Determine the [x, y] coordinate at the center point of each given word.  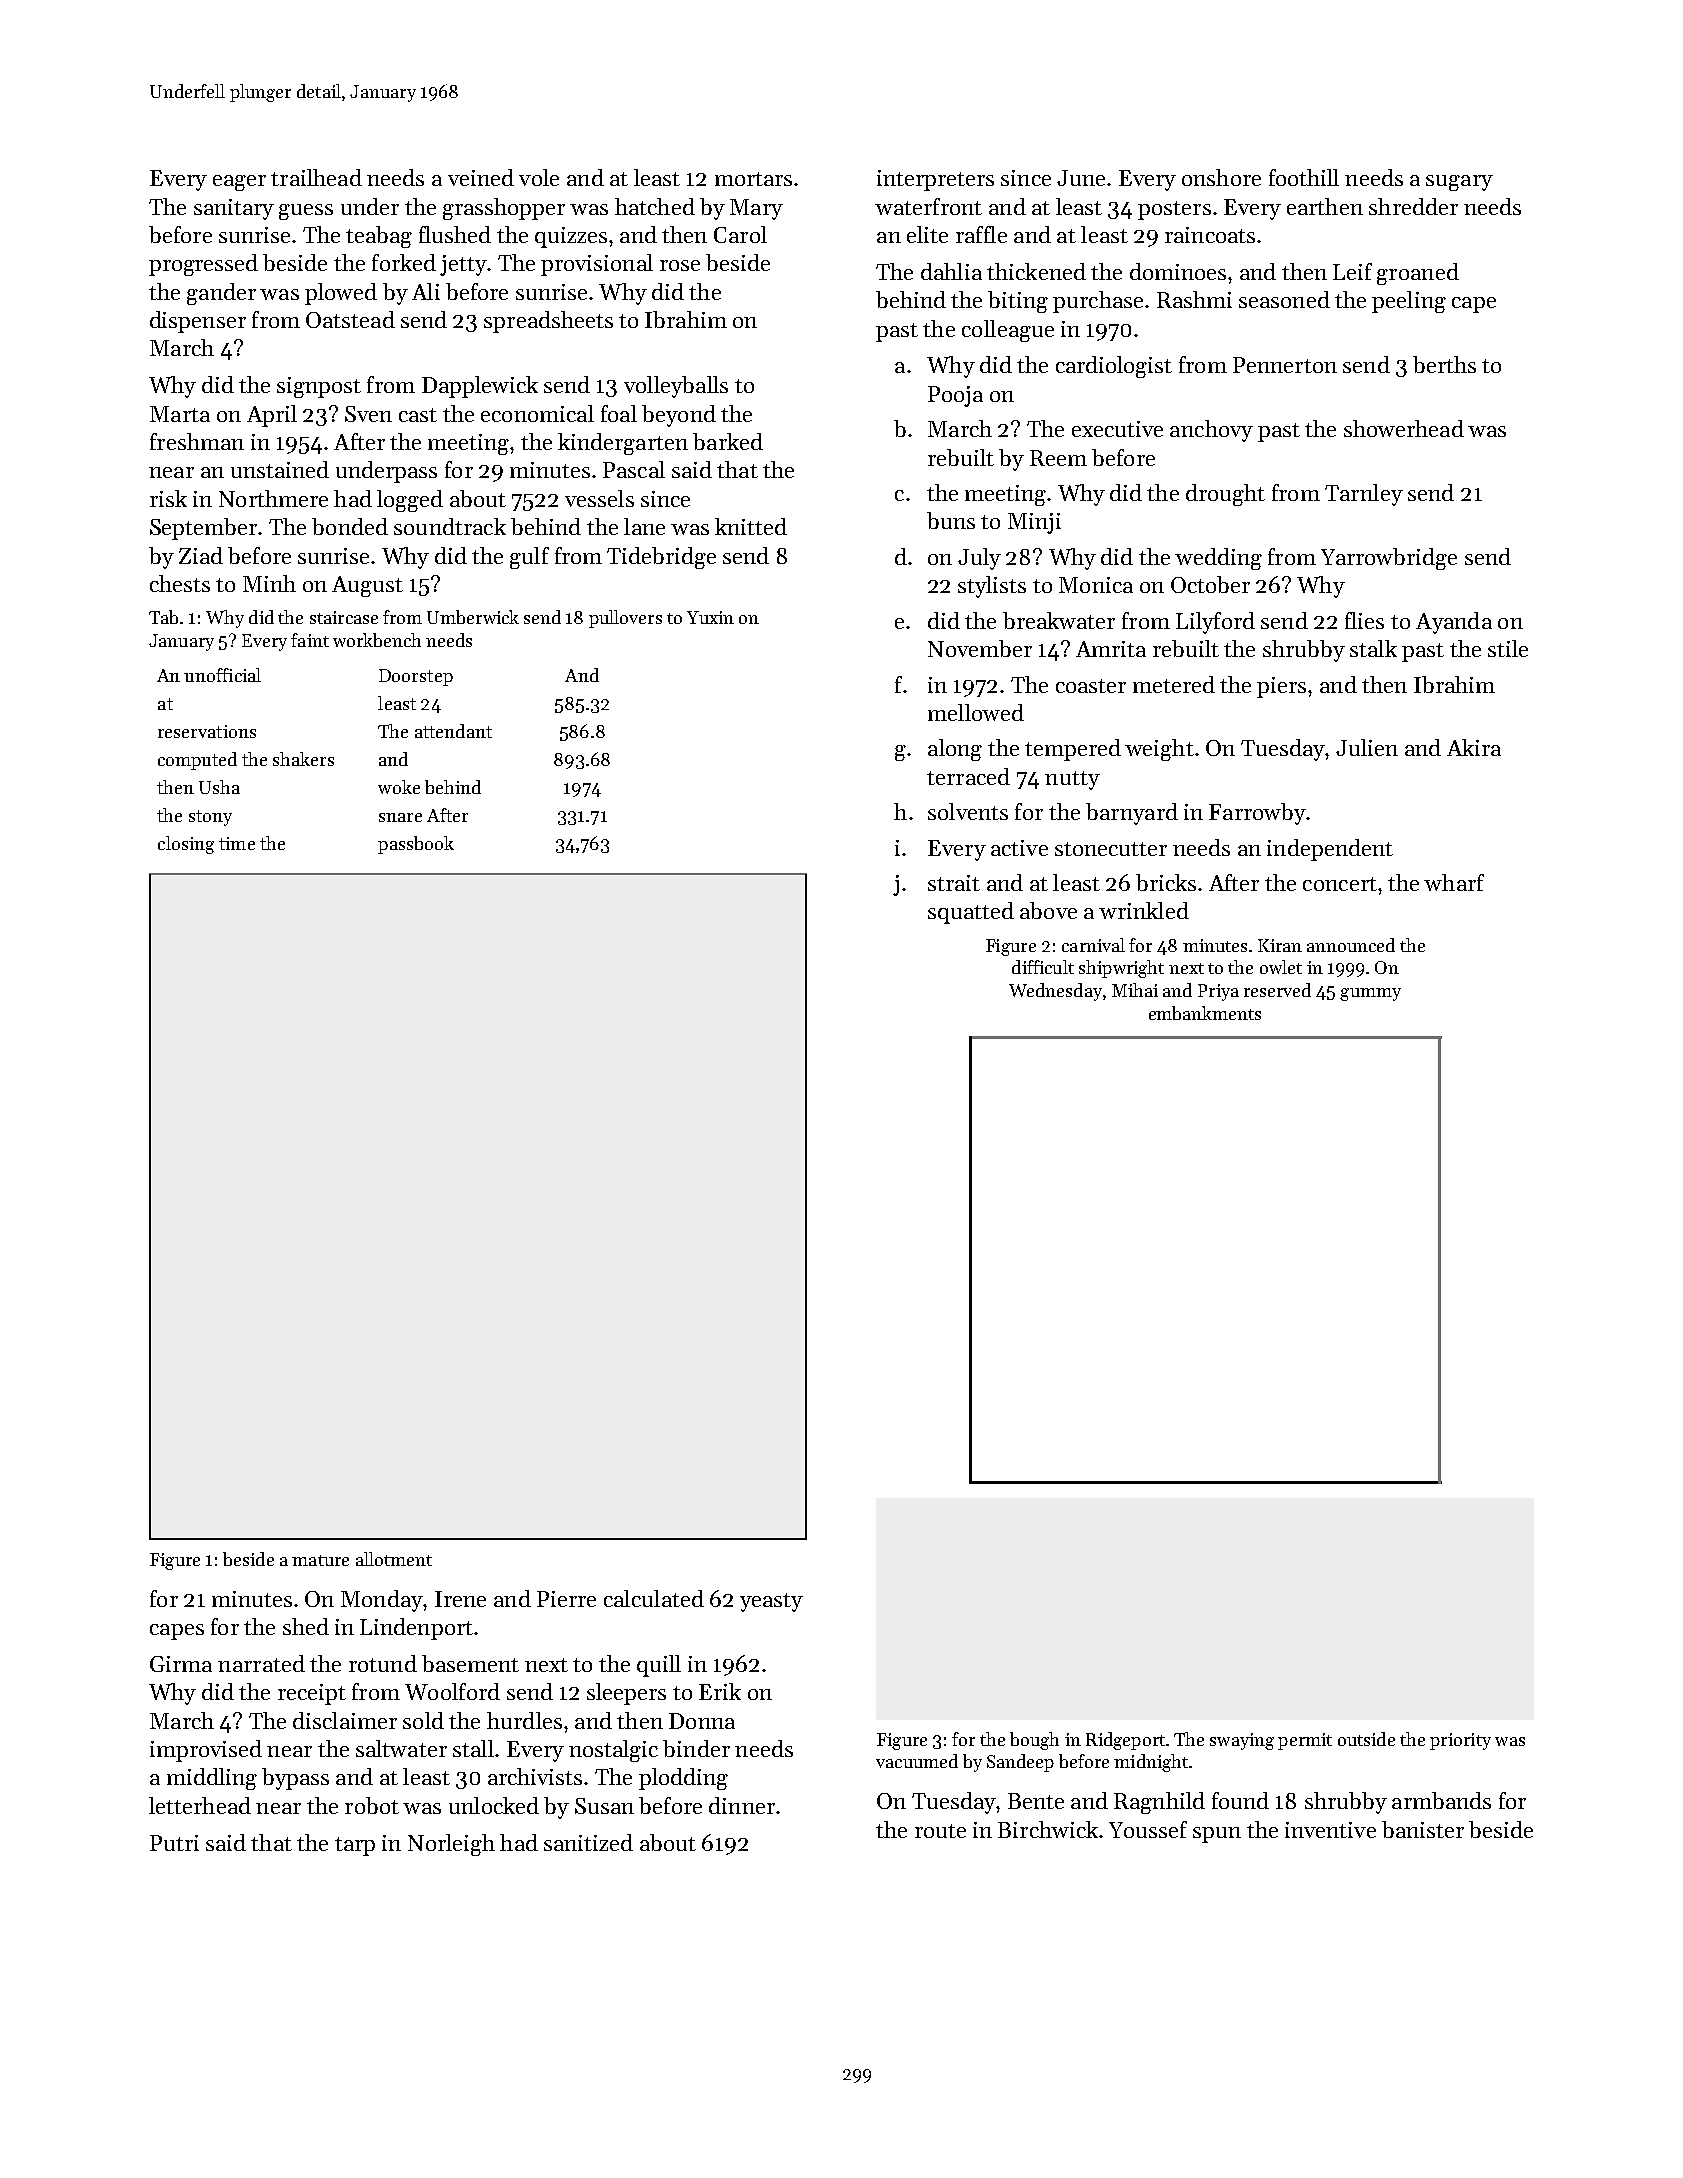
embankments [1205, 1013]
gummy [1370, 994]
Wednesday [1055, 992]
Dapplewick [480, 387]
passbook [416, 845]
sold [423, 1720]
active [1019, 848]
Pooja [955, 396]
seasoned [1284, 299]
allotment [394, 1559]
